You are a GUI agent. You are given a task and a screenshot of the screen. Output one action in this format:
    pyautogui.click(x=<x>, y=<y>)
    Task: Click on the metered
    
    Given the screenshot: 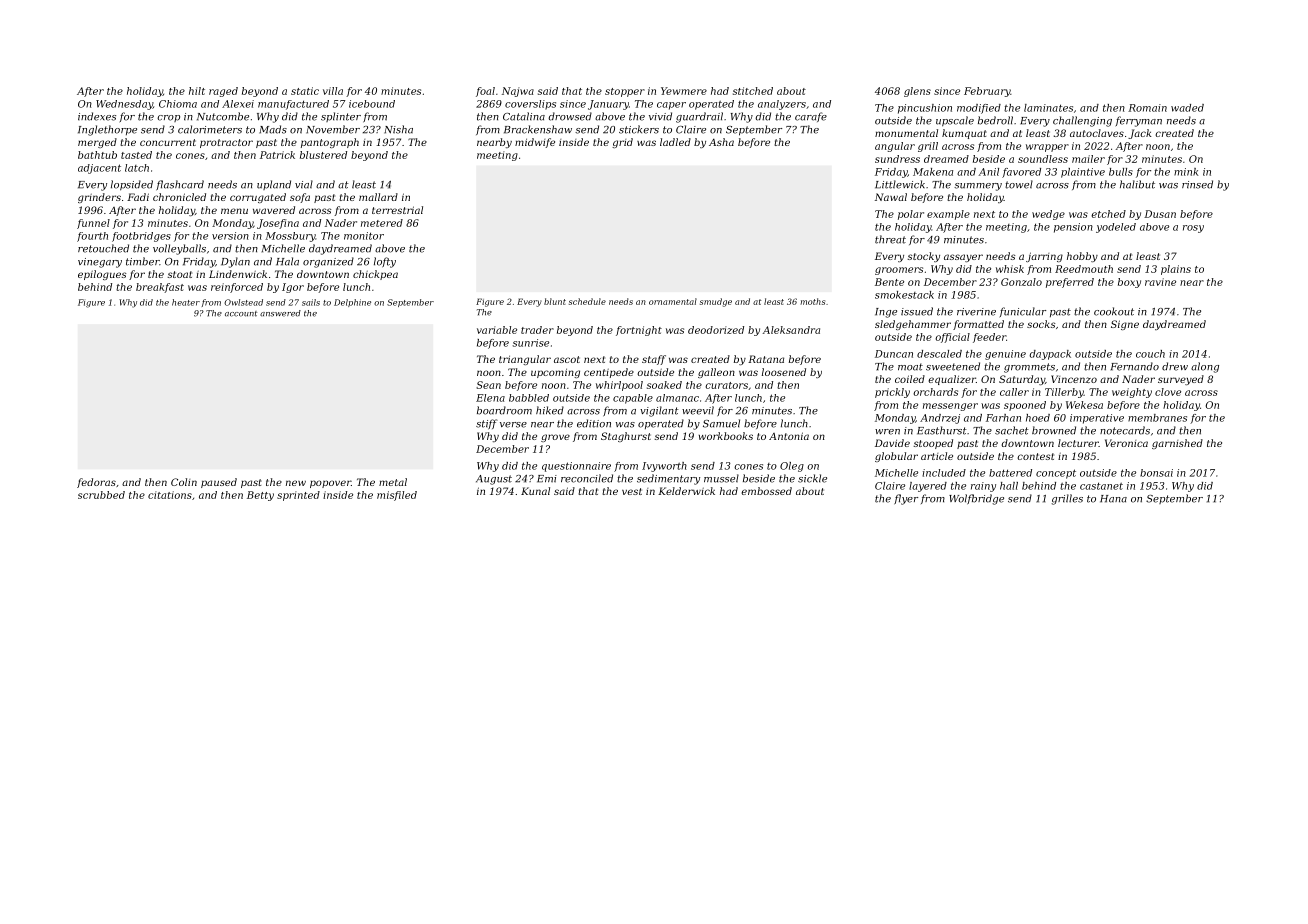 What is the action you would take?
    pyautogui.click(x=382, y=223)
